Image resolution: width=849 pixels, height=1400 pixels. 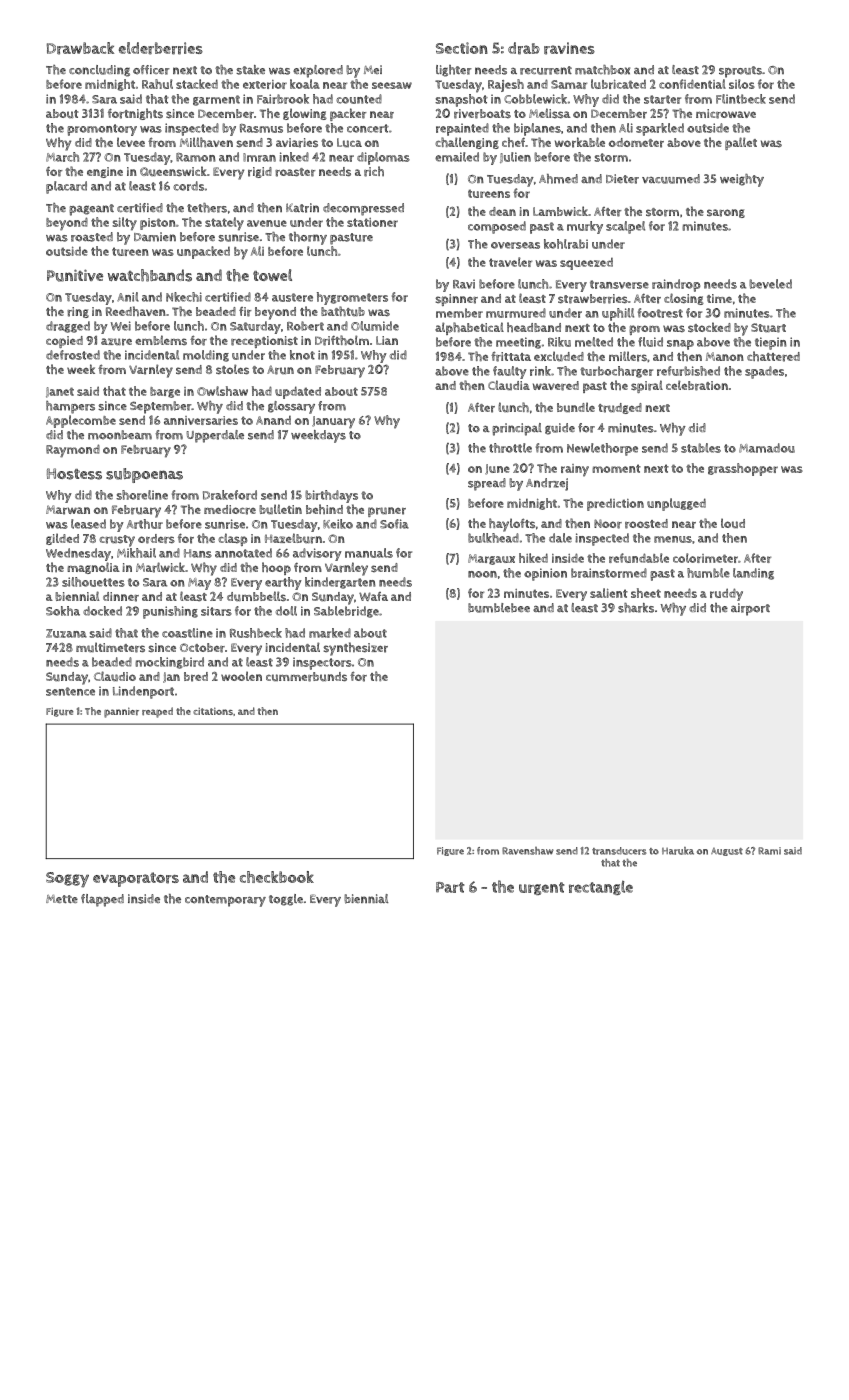 I want to click on loud, so click(x=733, y=523).
